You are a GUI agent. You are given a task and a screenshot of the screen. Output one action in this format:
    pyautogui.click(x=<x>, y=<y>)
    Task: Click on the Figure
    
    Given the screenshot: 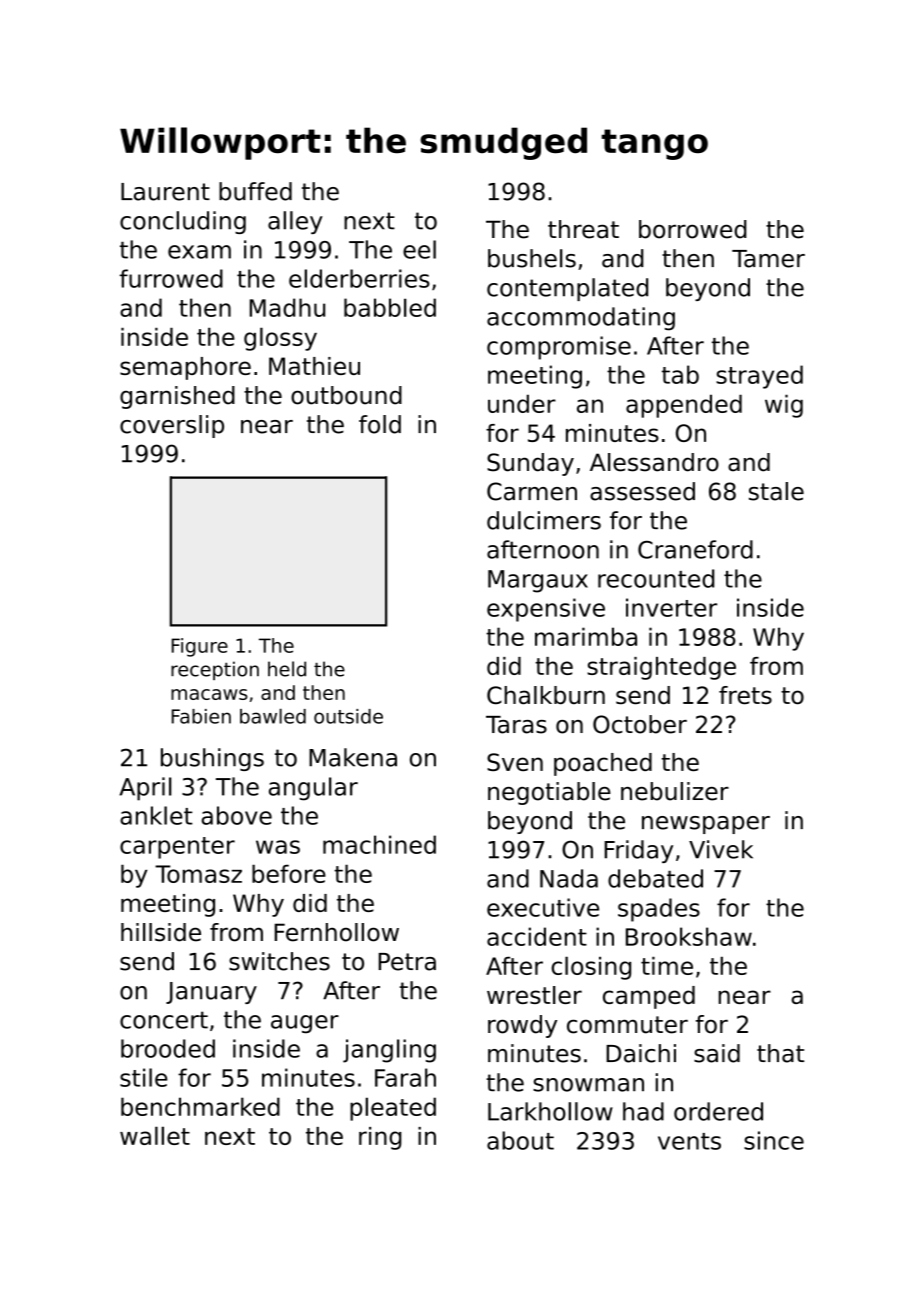 What is the action you would take?
    pyautogui.click(x=200, y=647)
